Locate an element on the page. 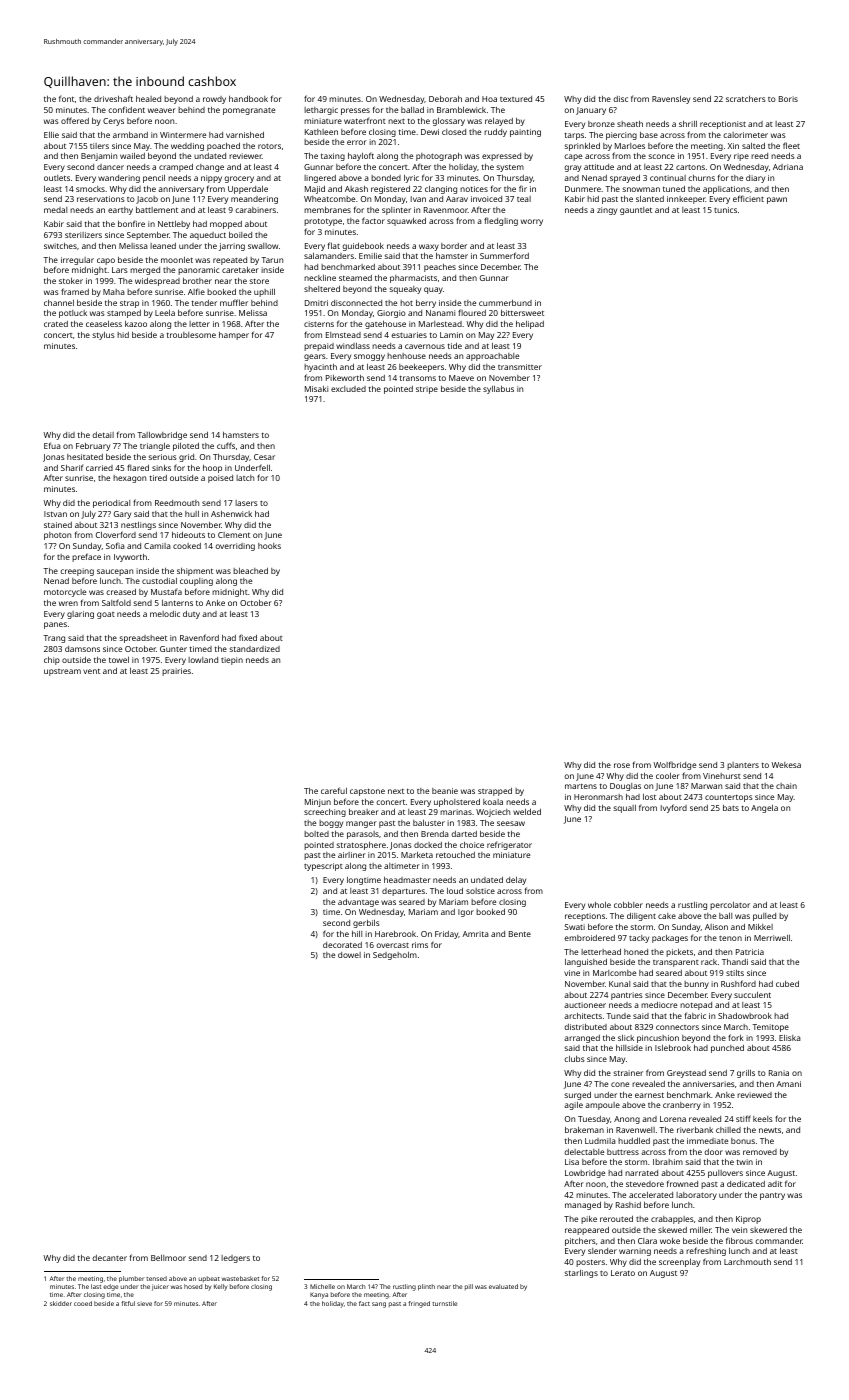  planters is located at coordinates (743, 766).
